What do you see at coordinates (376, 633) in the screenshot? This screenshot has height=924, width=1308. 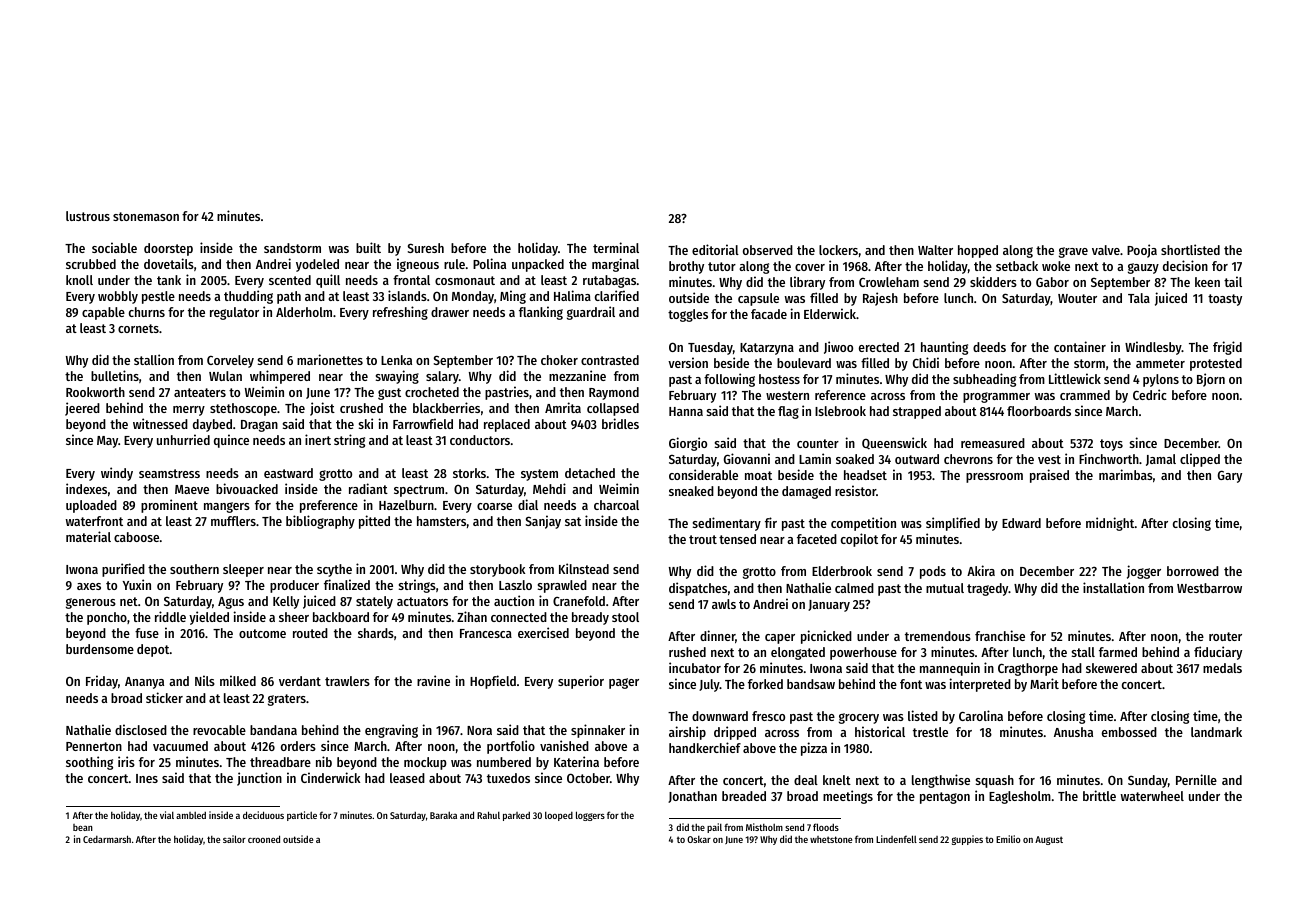 I see `shards` at bounding box center [376, 633].
